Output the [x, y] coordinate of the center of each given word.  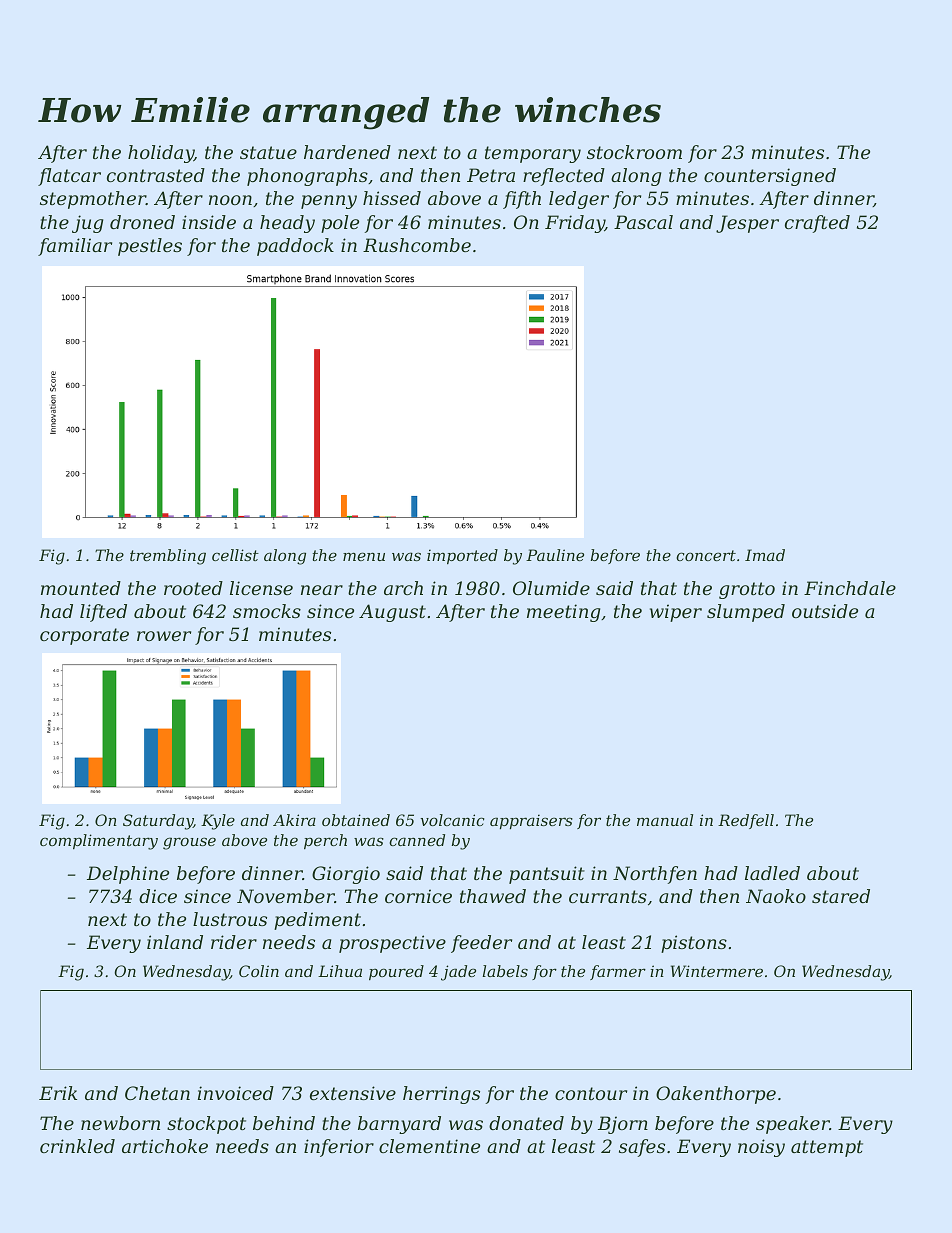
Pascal [643, 222]
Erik [58, 1093]
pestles [150, 247]
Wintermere [717, 971]
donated [526, 1123]
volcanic [452, 820]
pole [340, 224]
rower [164, 636]
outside [825, 611]
